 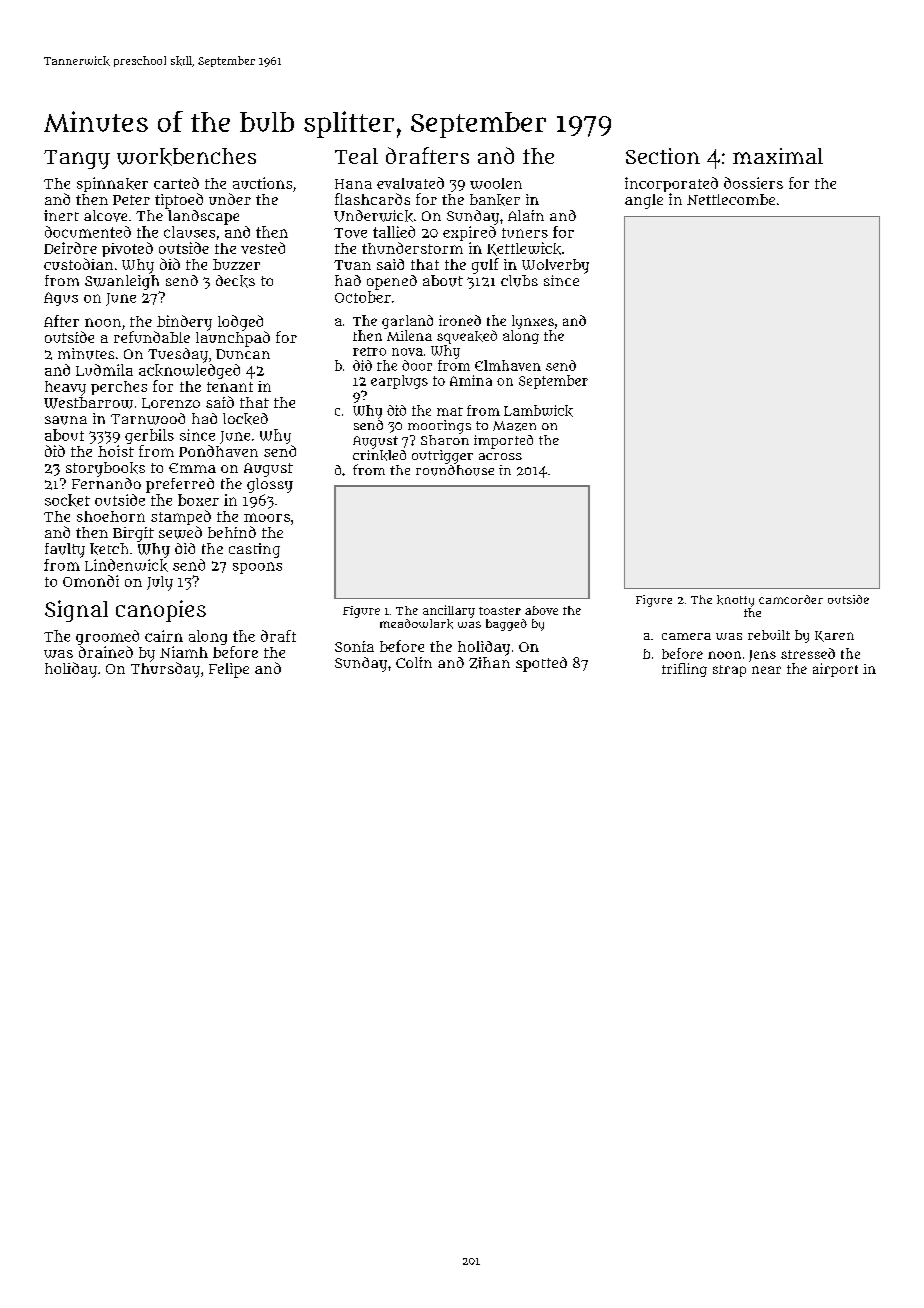 What do you see at coordinates (149, 436) in the image?
I see `gerbils` at bounding box center [149, 436].
